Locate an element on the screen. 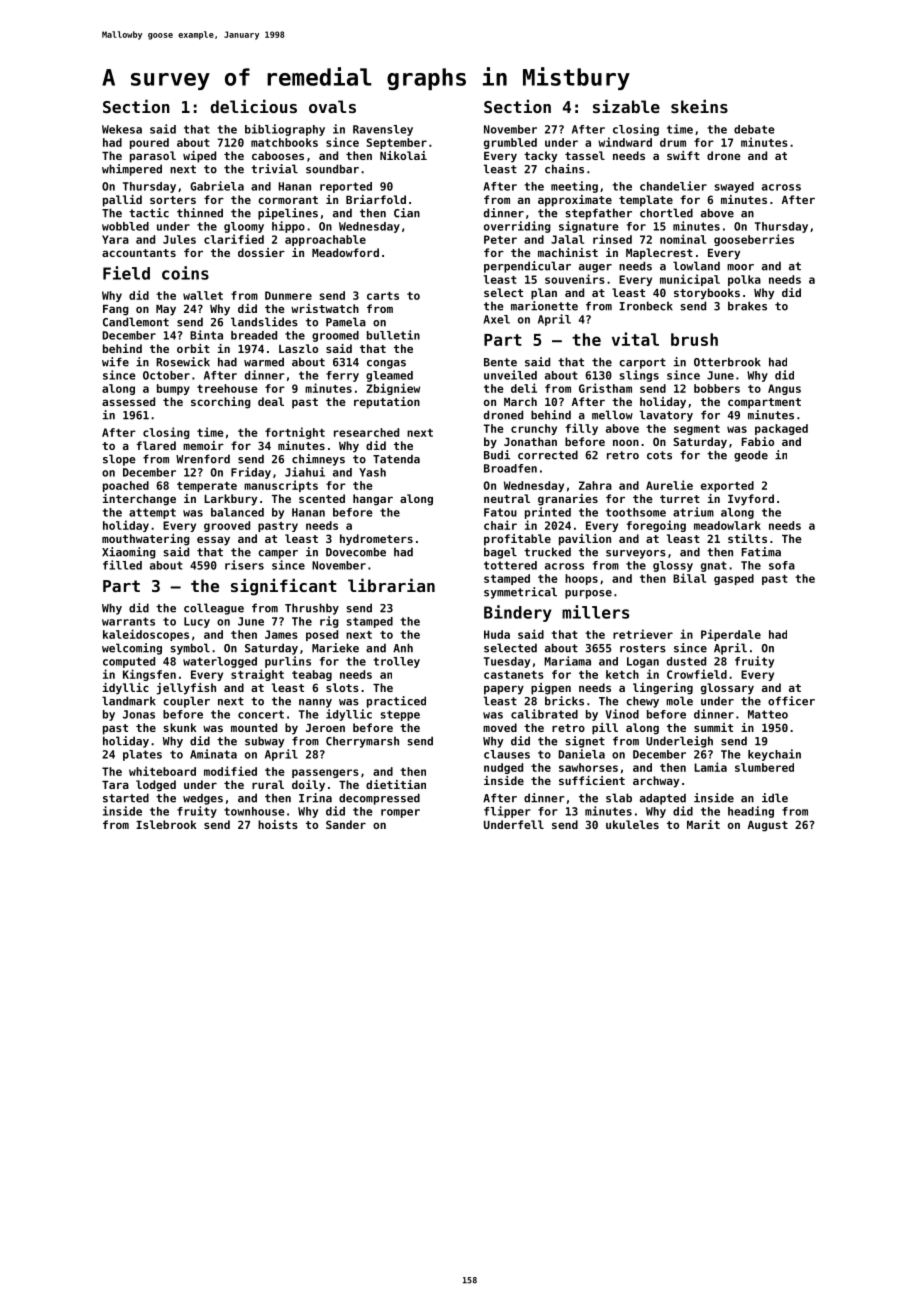 Image resolution: width=924 pixels, height=1308 pixels. Lucy is located at coordinates (197, 622).
